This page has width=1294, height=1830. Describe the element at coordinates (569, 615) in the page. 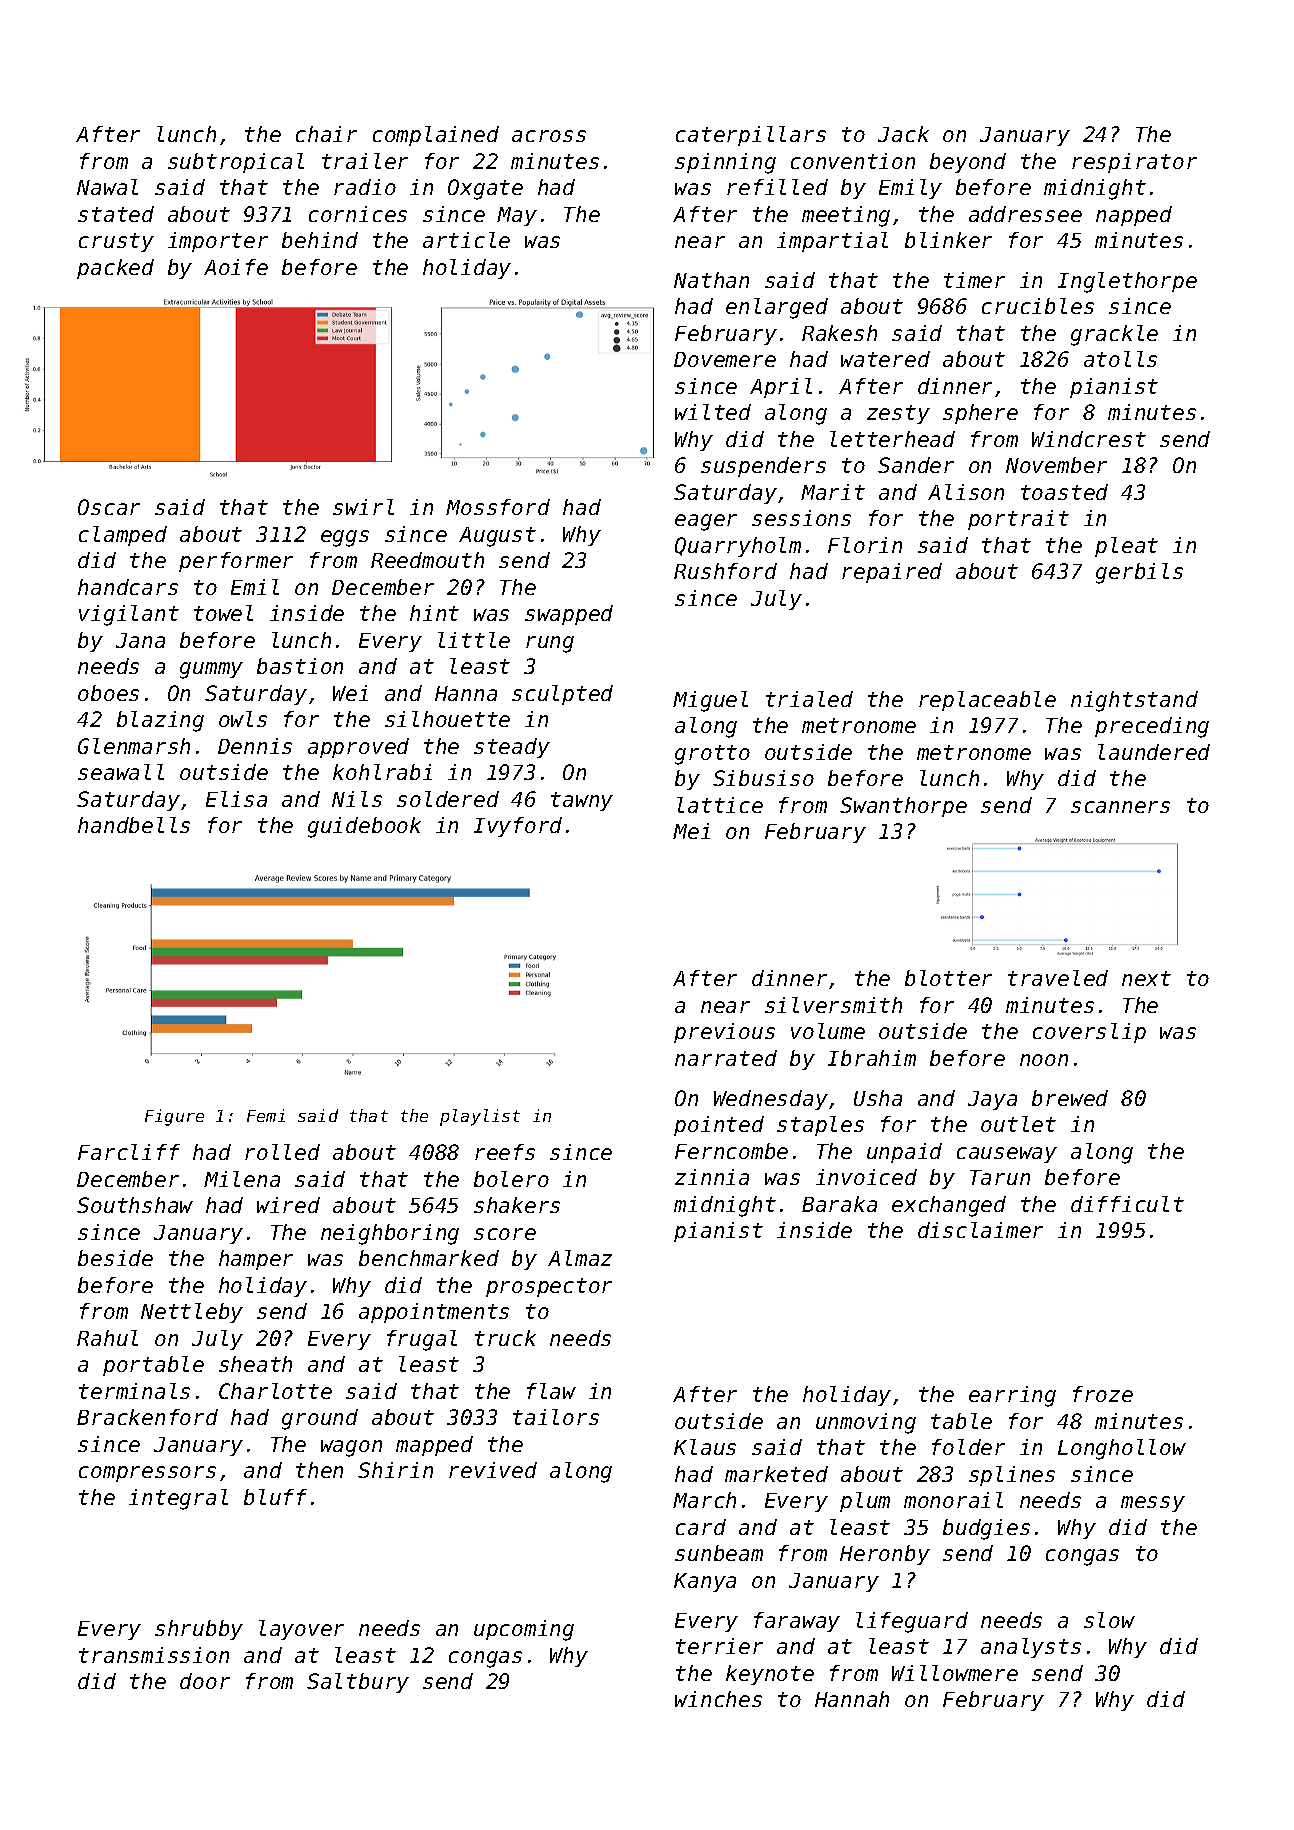

I see `swapped` at that location.
